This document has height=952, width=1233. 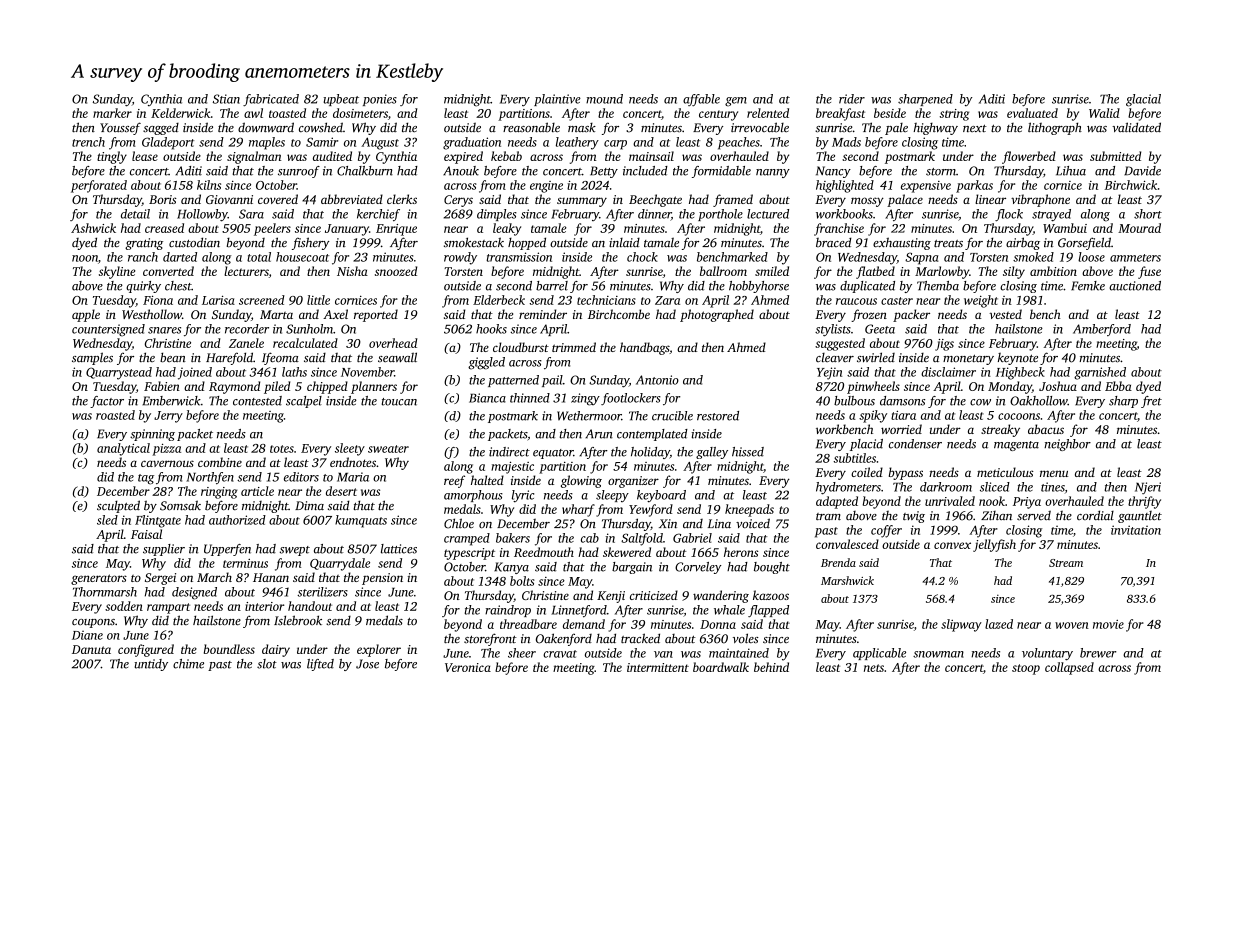 What do you see at coordinates (88, 142) in the document?
I see `trench` at bounding box center [88, 142].
